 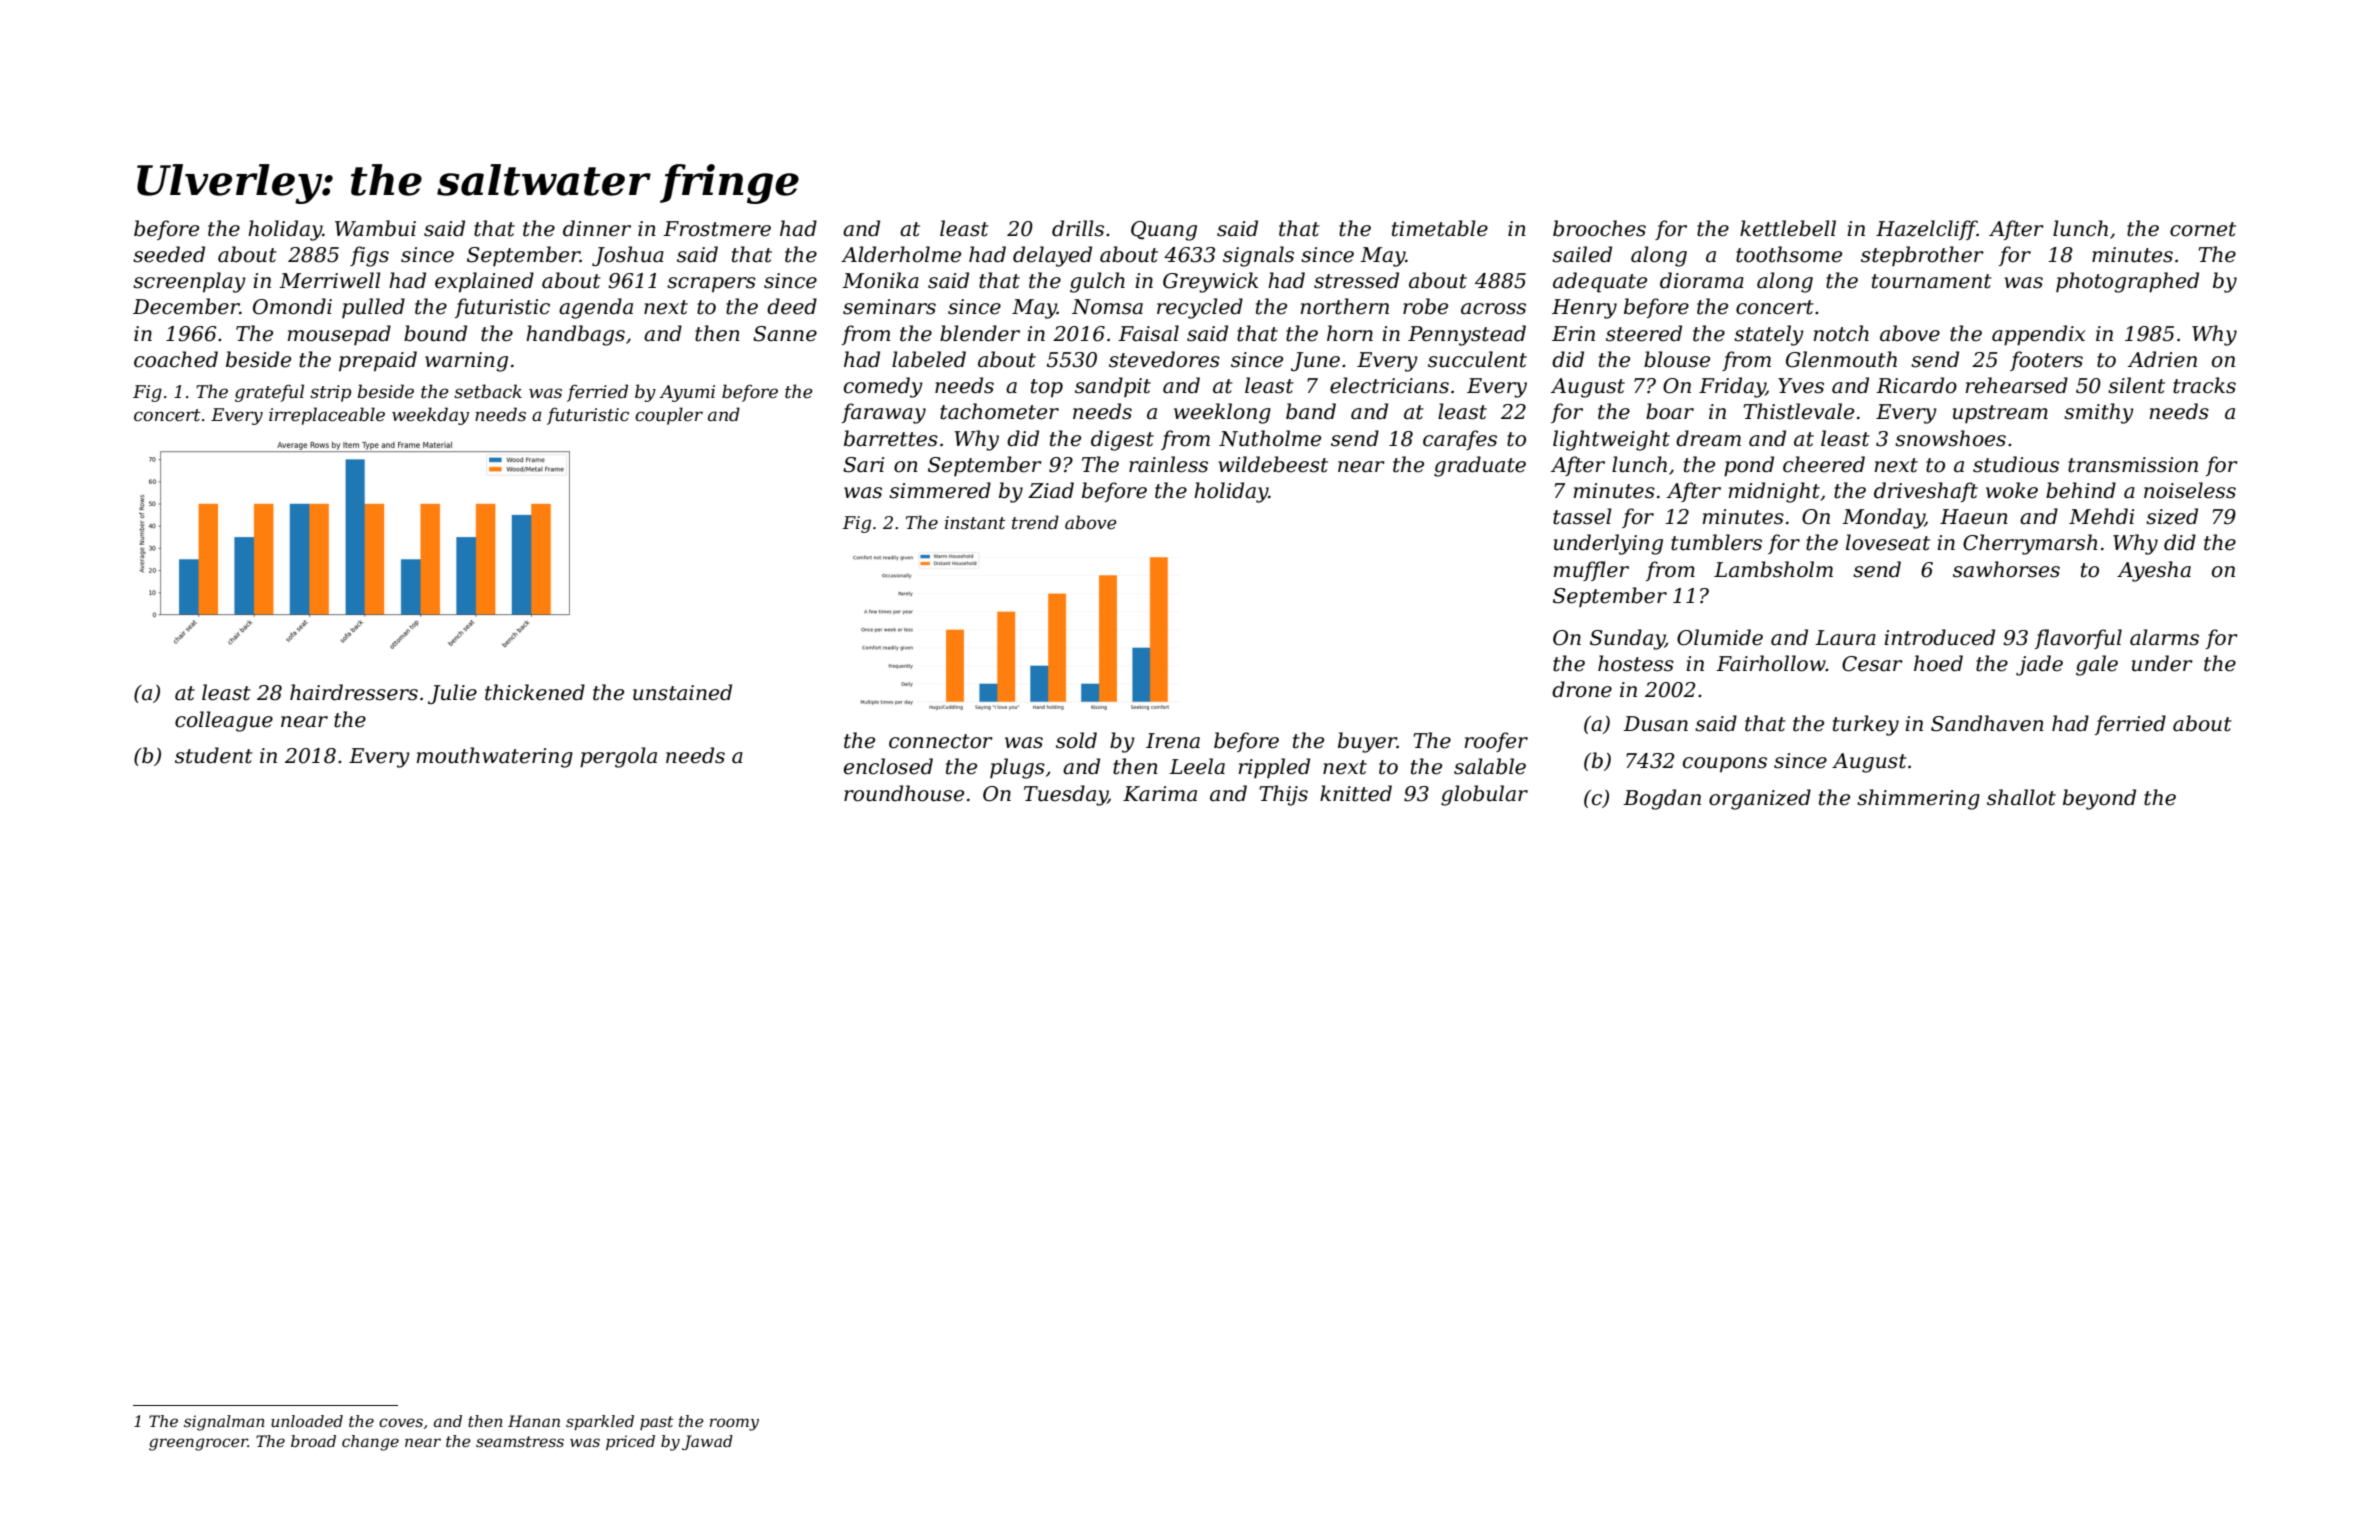 I want to click on signalman, so click(x=224, y=1423).
